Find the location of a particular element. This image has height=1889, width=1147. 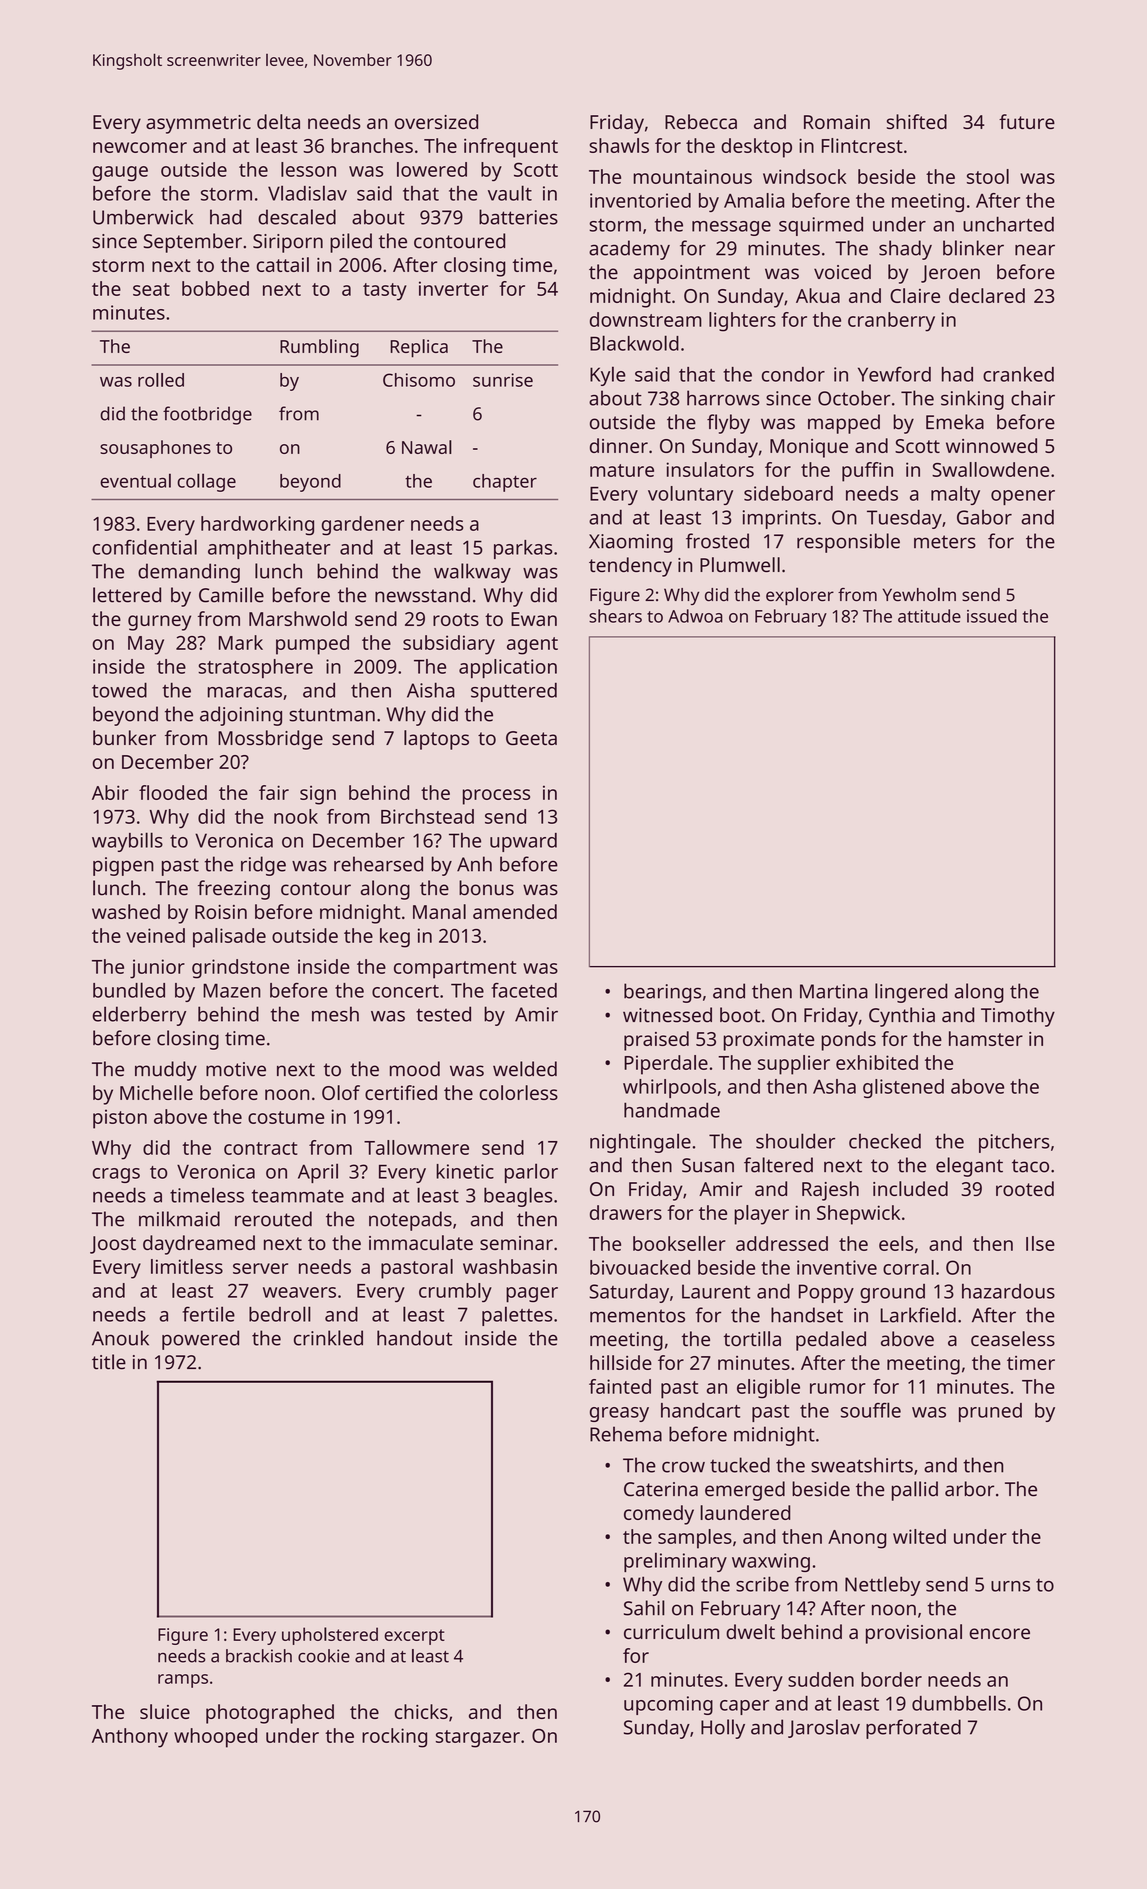

compartment is located at coordinates (455, 970).
